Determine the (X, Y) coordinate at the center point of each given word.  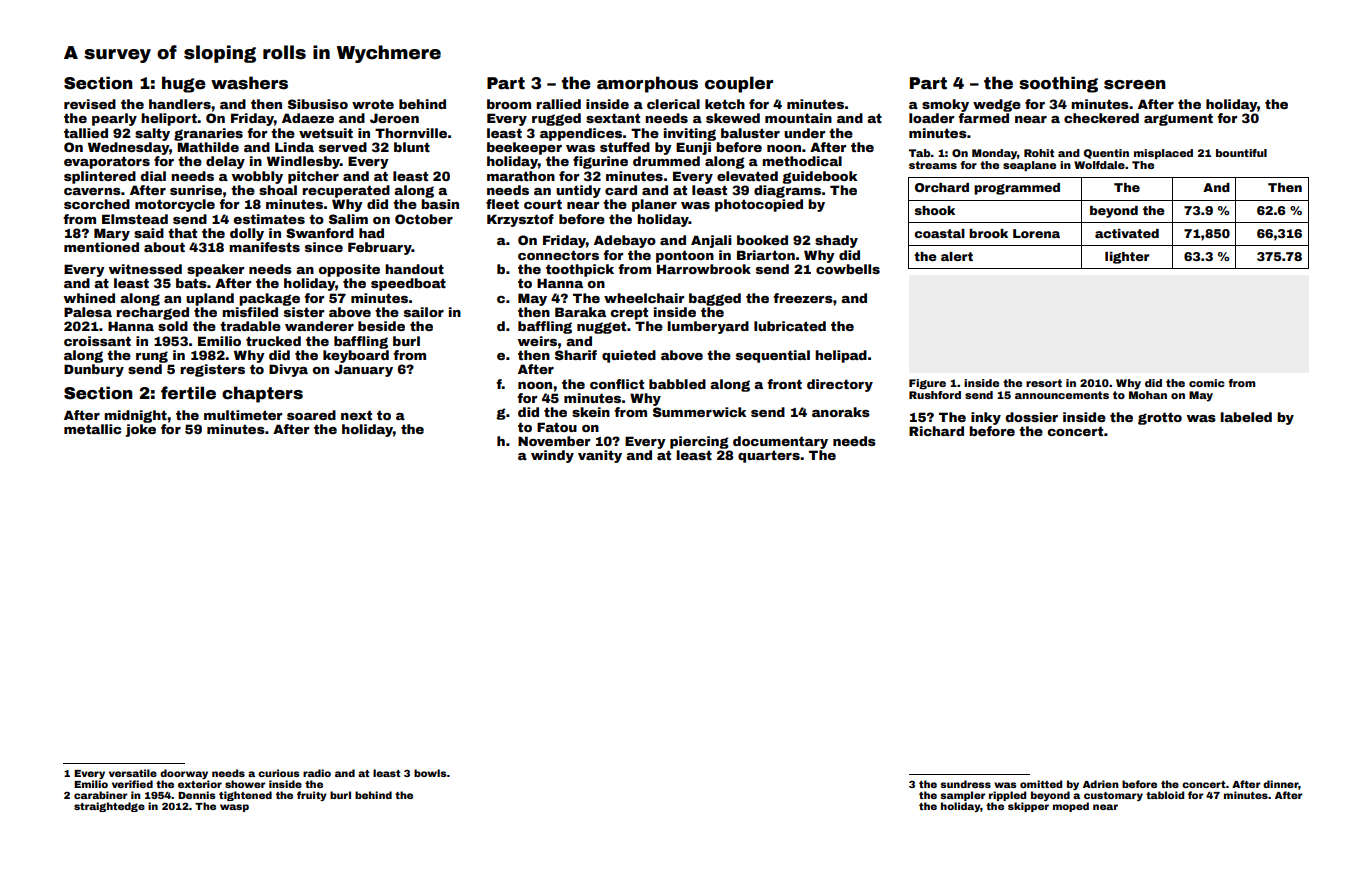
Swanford (320, 233)
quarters (769, 456)
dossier (1031, 417)
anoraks (841, 412)
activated (1127, 233)
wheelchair (644, 298)
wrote (373, 104)
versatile (133, 773)
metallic (92, 429)
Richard (936, 431)
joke (140, 430)
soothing (1058, 84)
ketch (725, 104)
